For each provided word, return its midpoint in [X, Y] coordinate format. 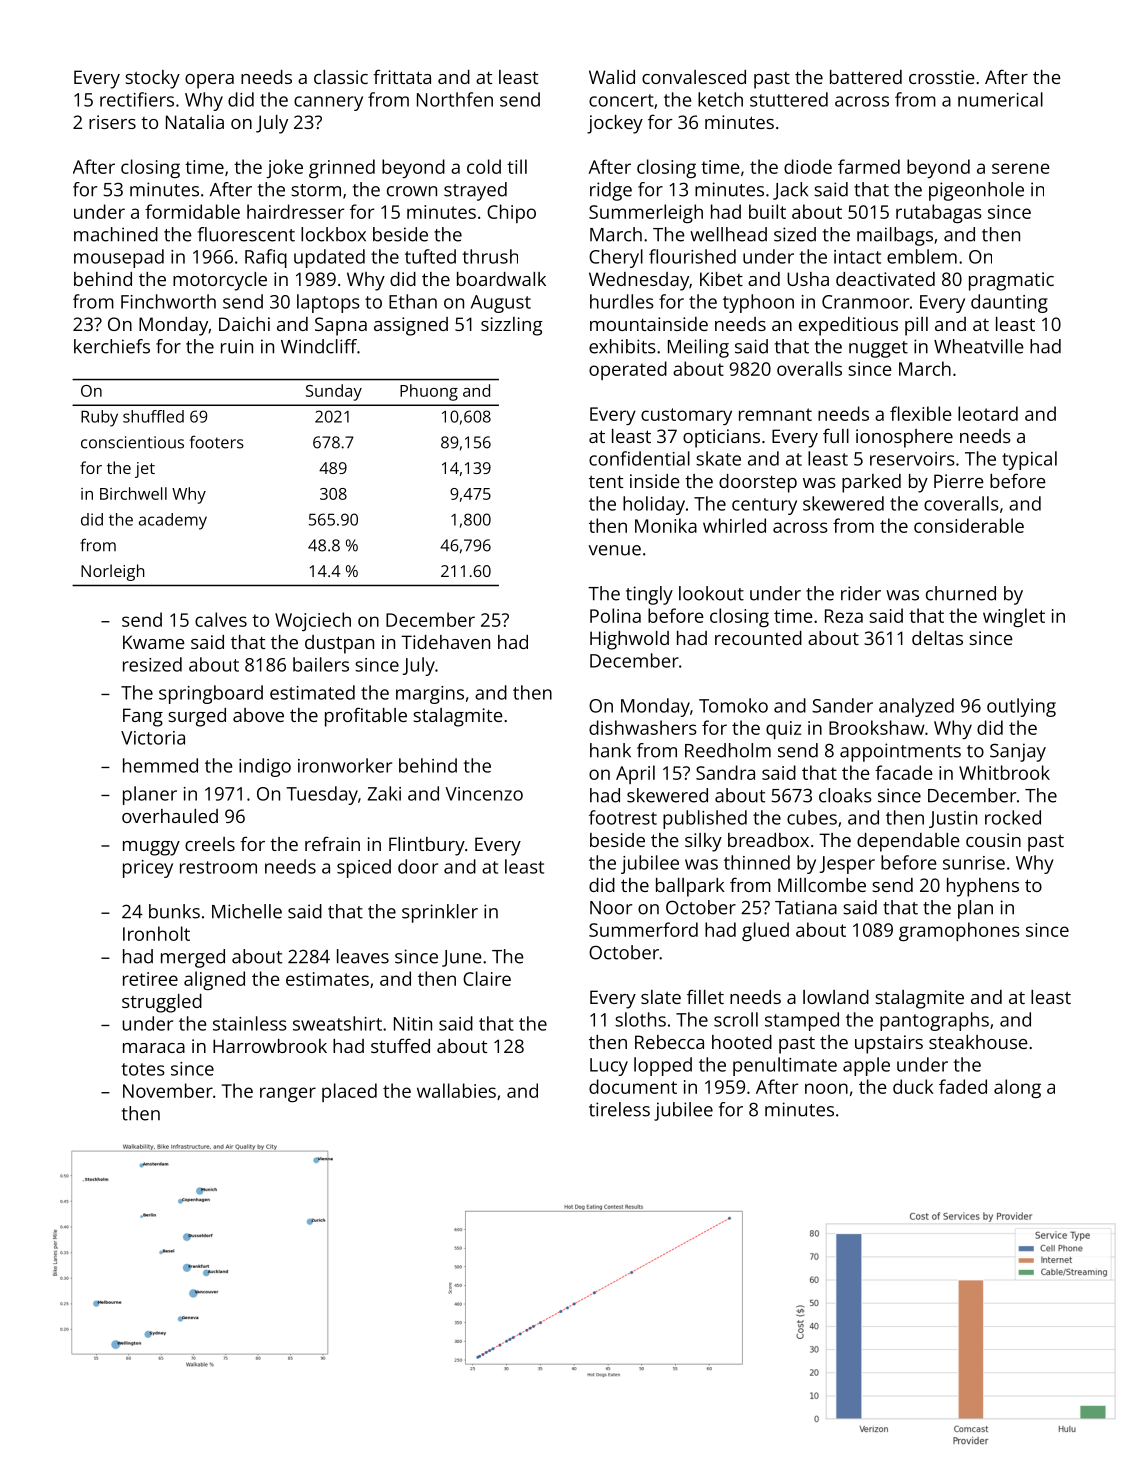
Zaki [384, 793]
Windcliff [319, 346]
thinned [757, 862]
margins [430, 695]
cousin [993, 840]
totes [143, 1069]
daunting [1009, 303]
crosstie [942, 77]
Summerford [643, 929]
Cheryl [616, 258]
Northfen [455, 99]
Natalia [195, 122]
